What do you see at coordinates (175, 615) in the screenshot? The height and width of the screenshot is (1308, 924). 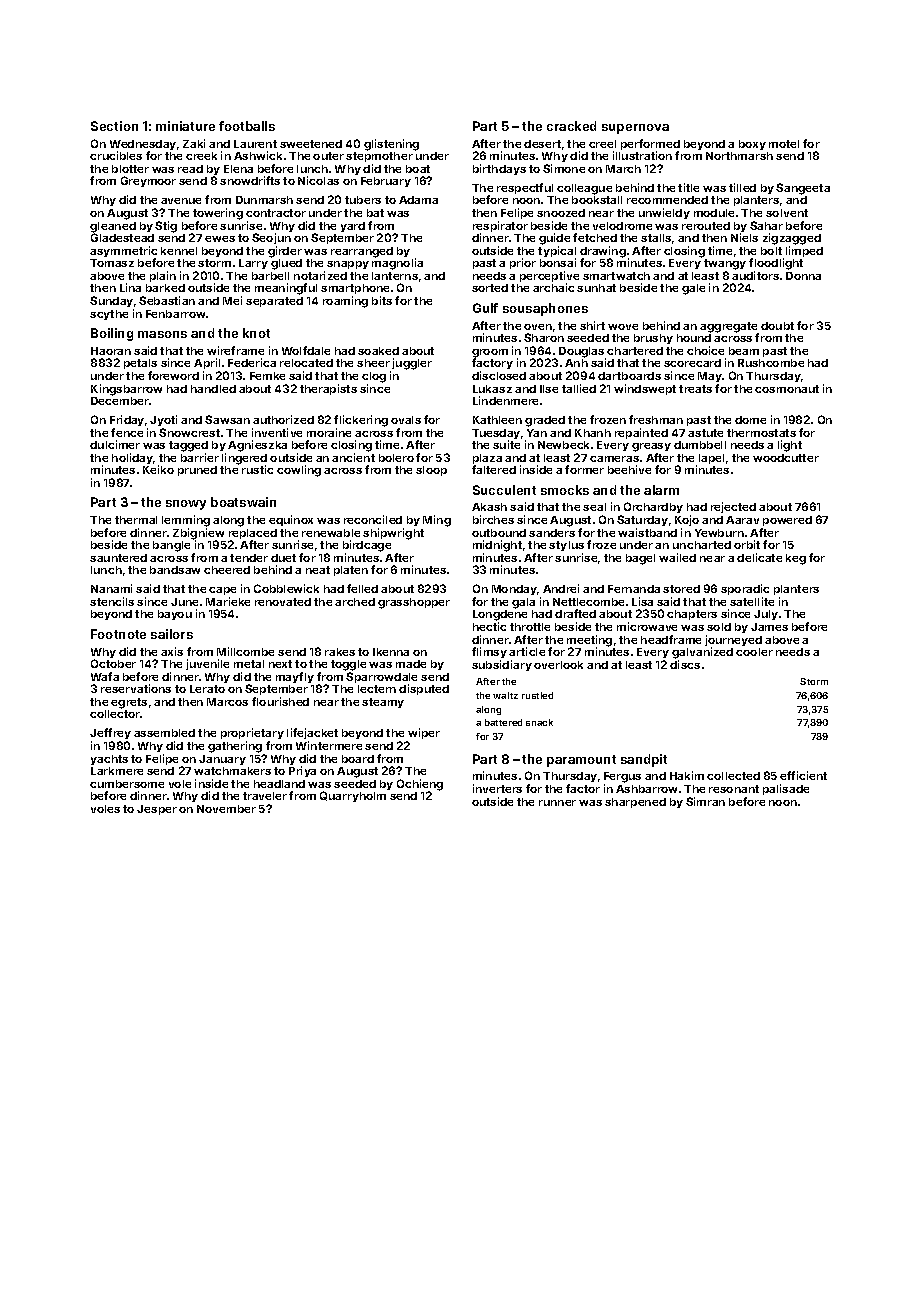 I see `bayou` at bounding box center [175, 615].
